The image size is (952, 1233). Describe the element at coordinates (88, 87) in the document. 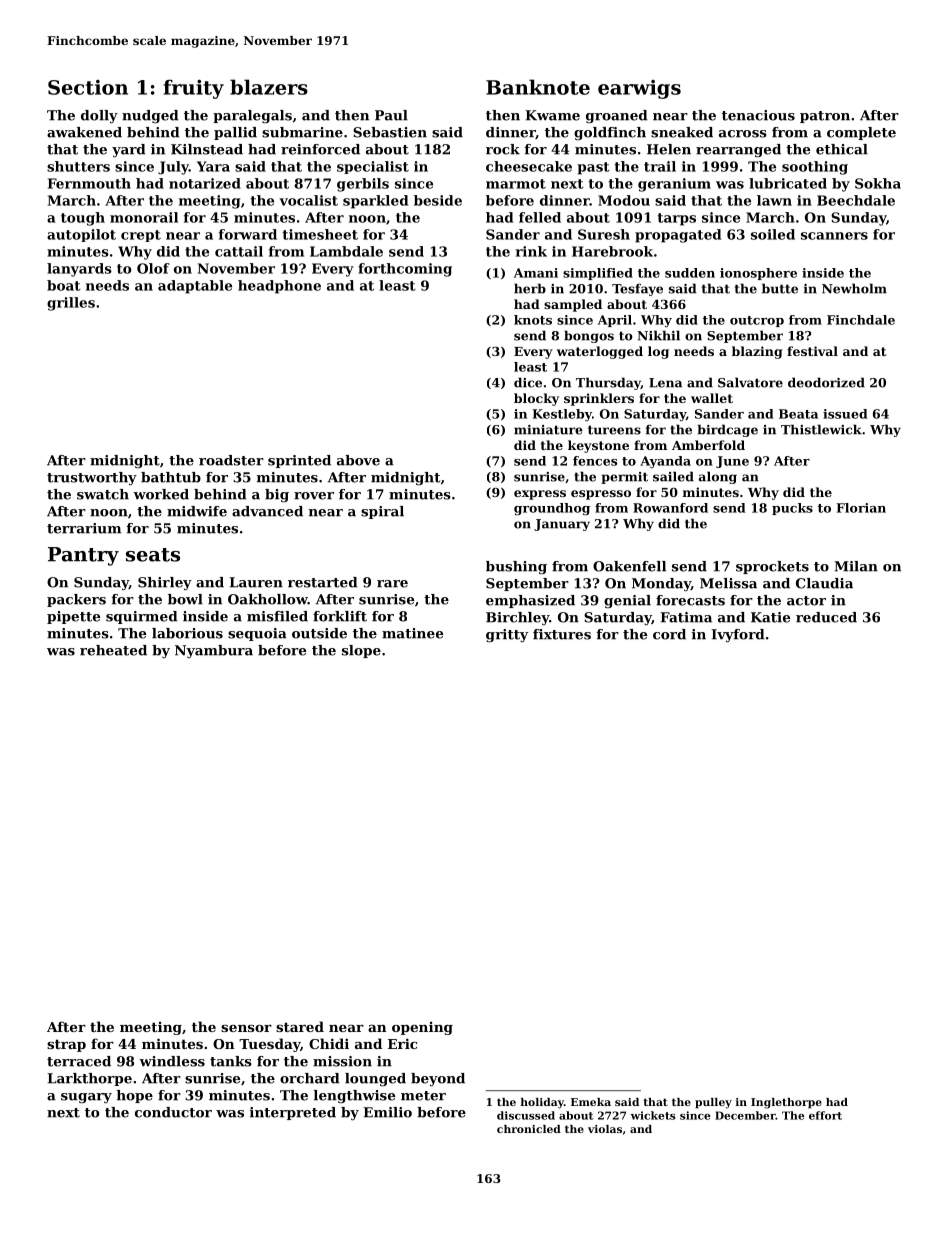

I see `Section` at that location.
